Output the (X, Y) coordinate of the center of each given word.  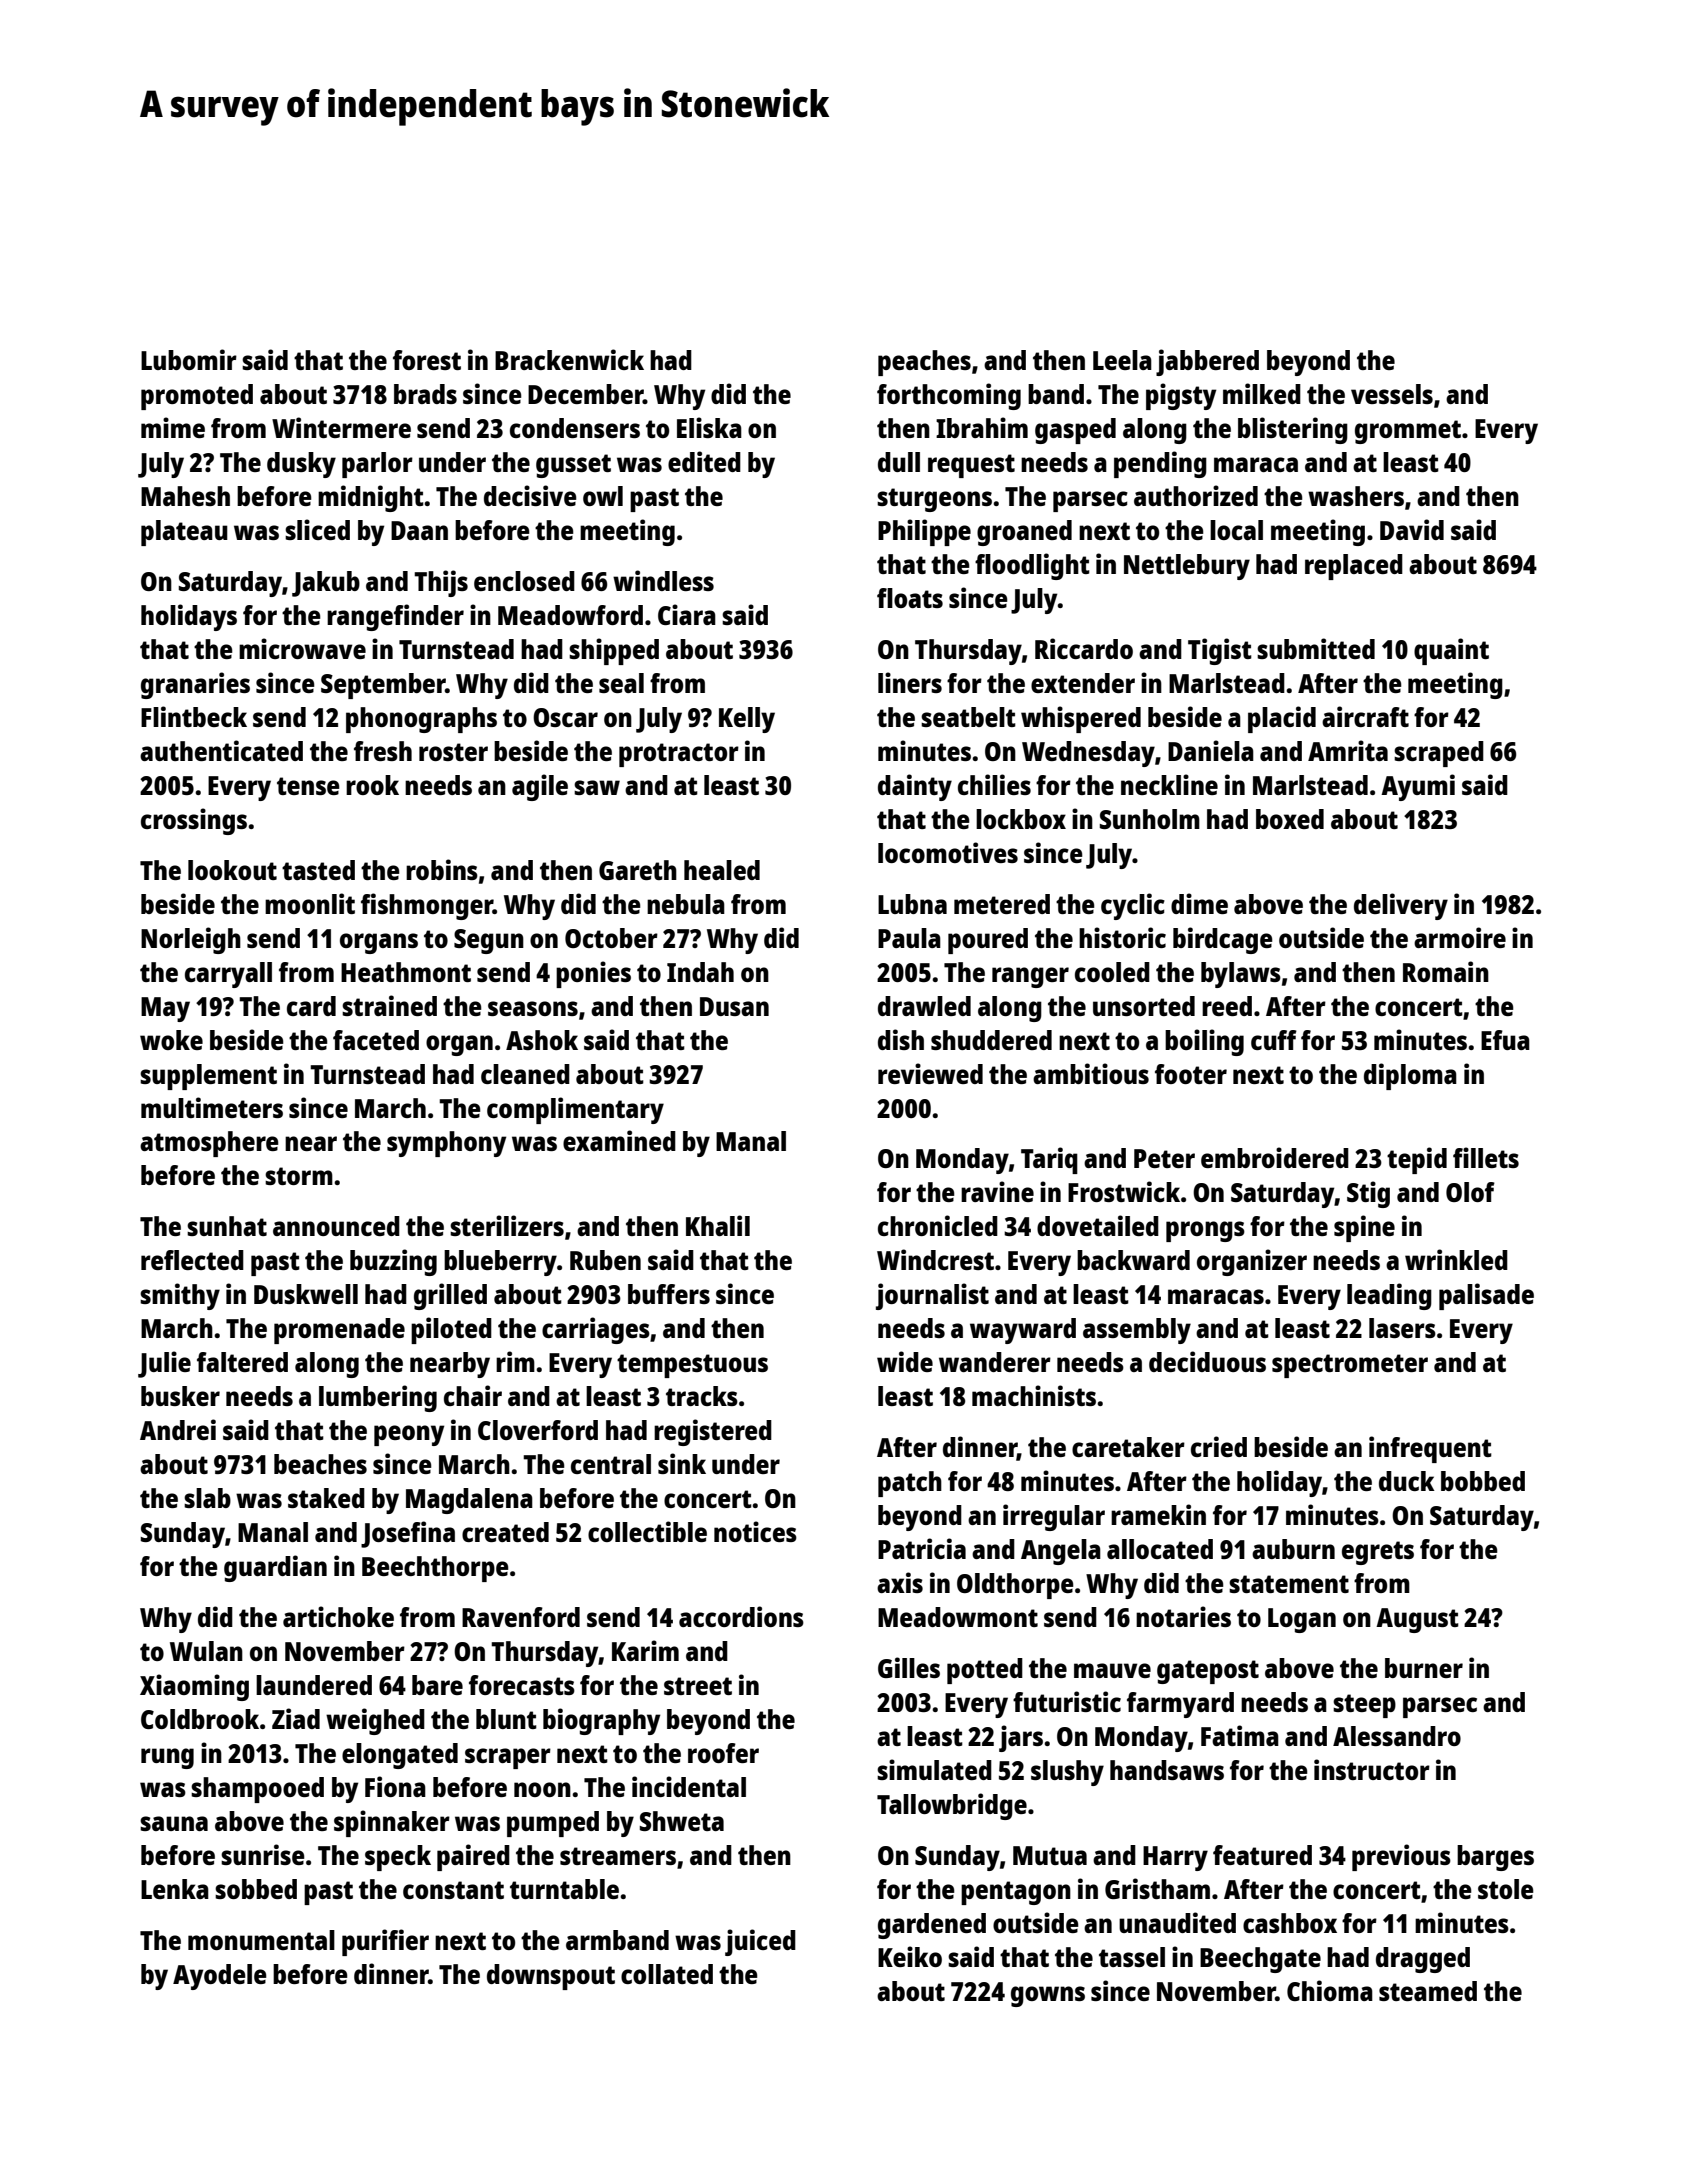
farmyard (1180, 1705)
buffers (669, 1294)
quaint (1451, 651)
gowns (1048, 1996)
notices (755, 1531)
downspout (551, 1977)
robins (442, 869)
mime (173, 427)
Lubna (912, 904)
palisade (1486, 1296)
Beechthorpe (435, 1569)
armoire (1460, 937)
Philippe (924, 532)
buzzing (393, 1262)
